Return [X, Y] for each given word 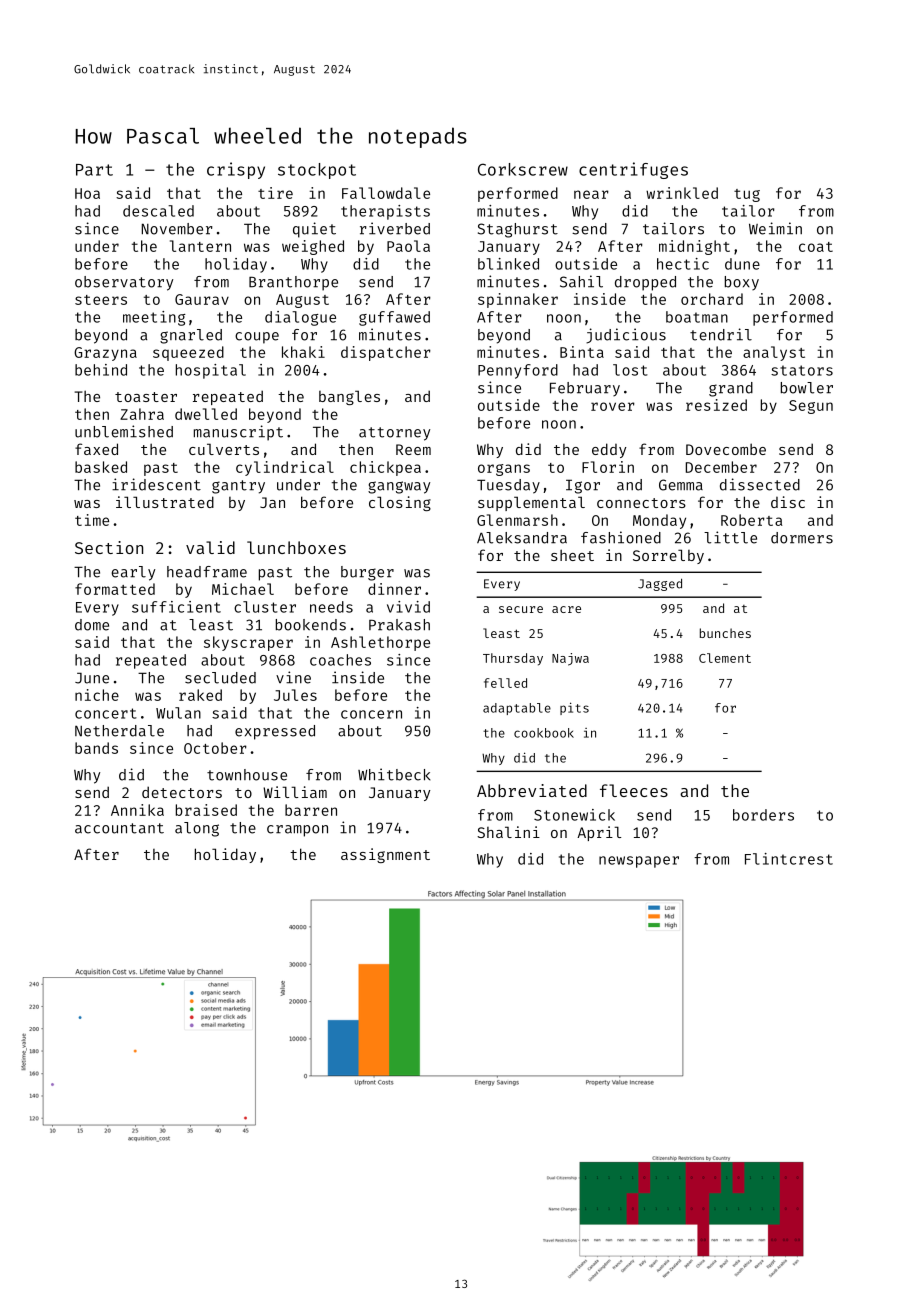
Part [94, 170]
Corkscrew [523, 169]
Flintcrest [789, 859]
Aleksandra [522, 538]
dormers [802, 538]
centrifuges [633, 170]
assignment [385, 855]
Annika [137, 810]
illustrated [165, 502]
